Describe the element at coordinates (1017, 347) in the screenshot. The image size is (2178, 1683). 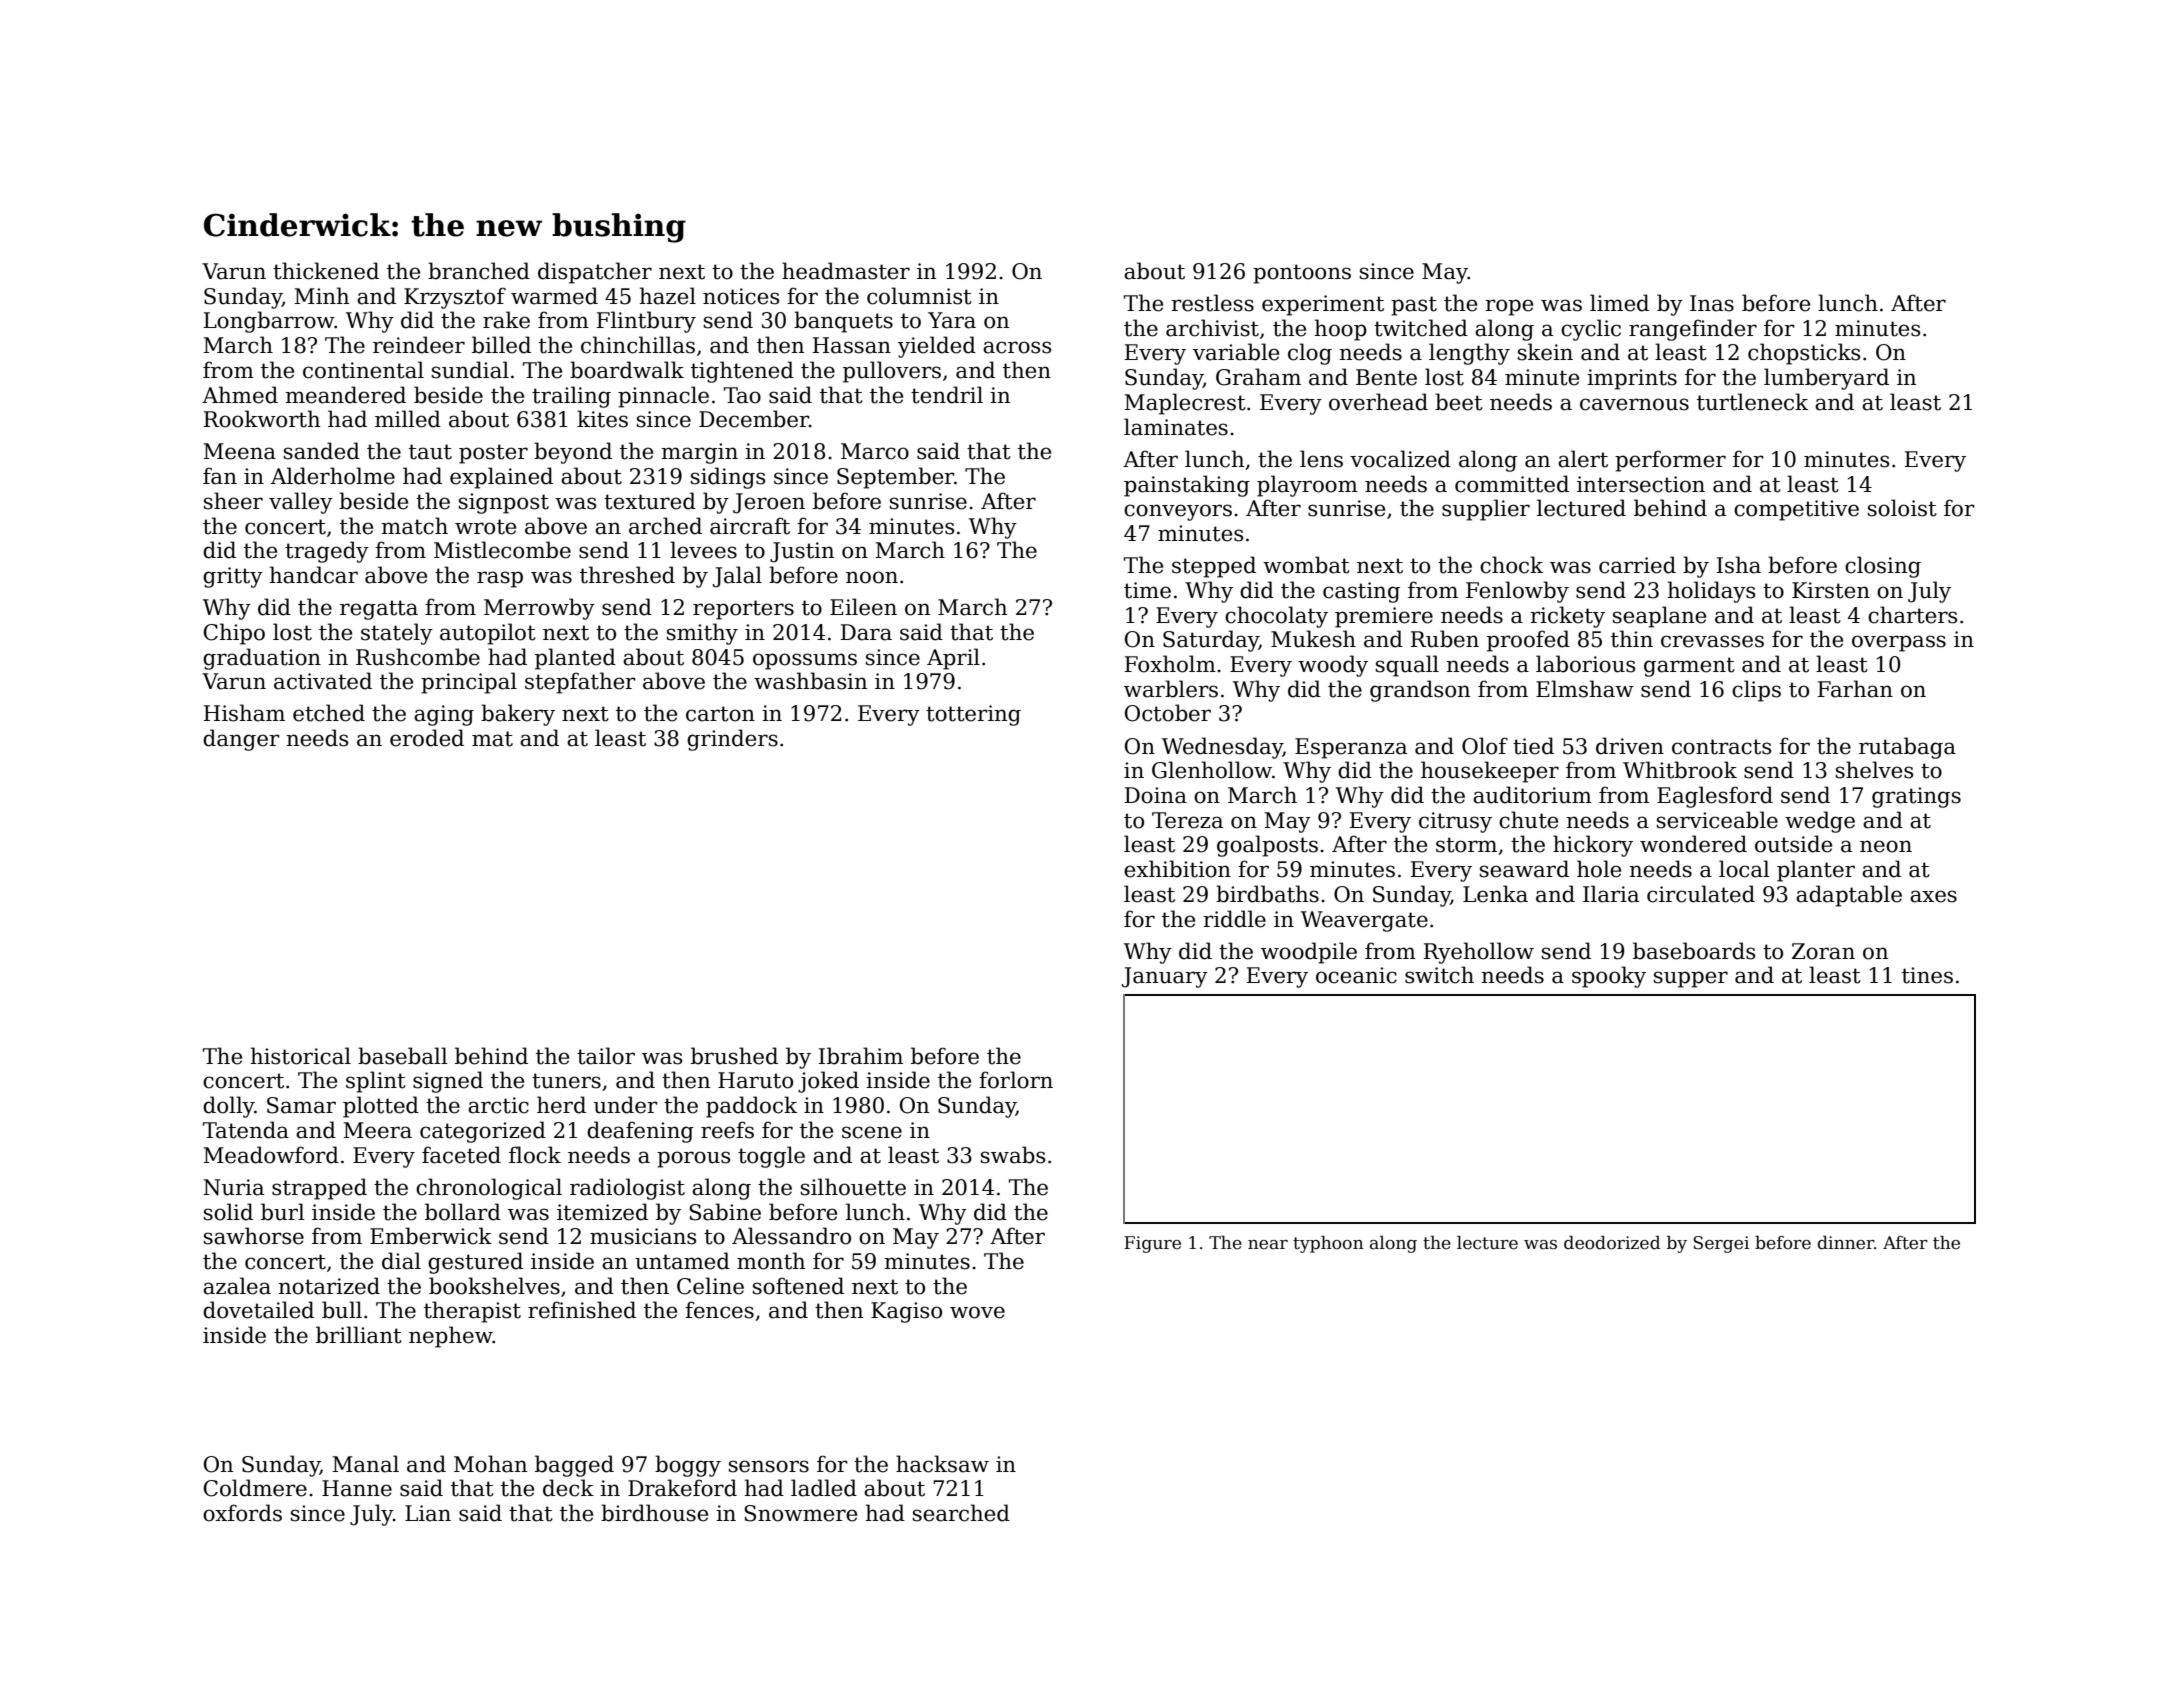
I see `across` at that location.
